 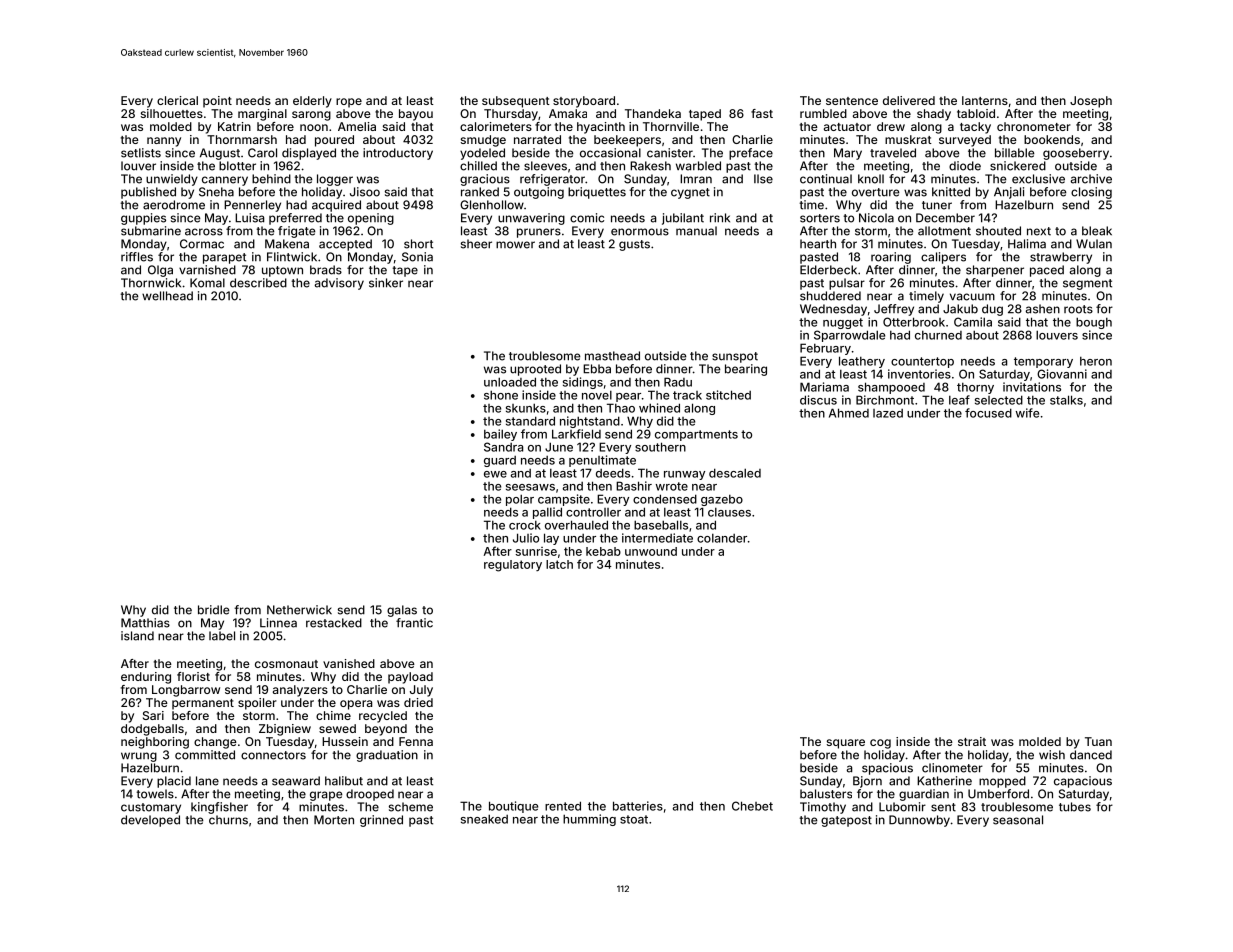 I want to click on wrung, so click(x=139, y=757).
